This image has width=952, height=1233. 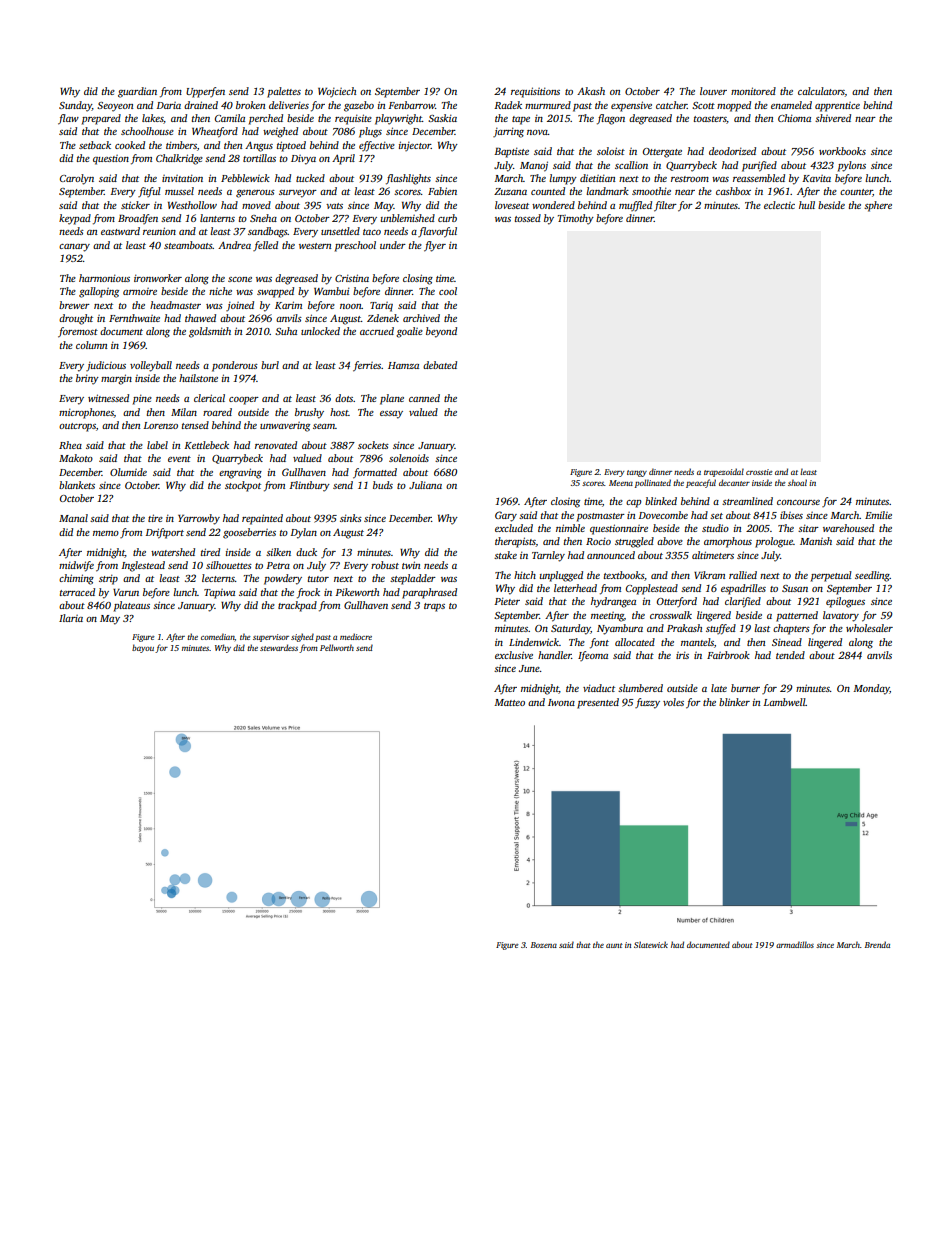 What do you see at coordinates (337, 92) in the image?
I see `Wojciech` at bounding box center [337, 92].
